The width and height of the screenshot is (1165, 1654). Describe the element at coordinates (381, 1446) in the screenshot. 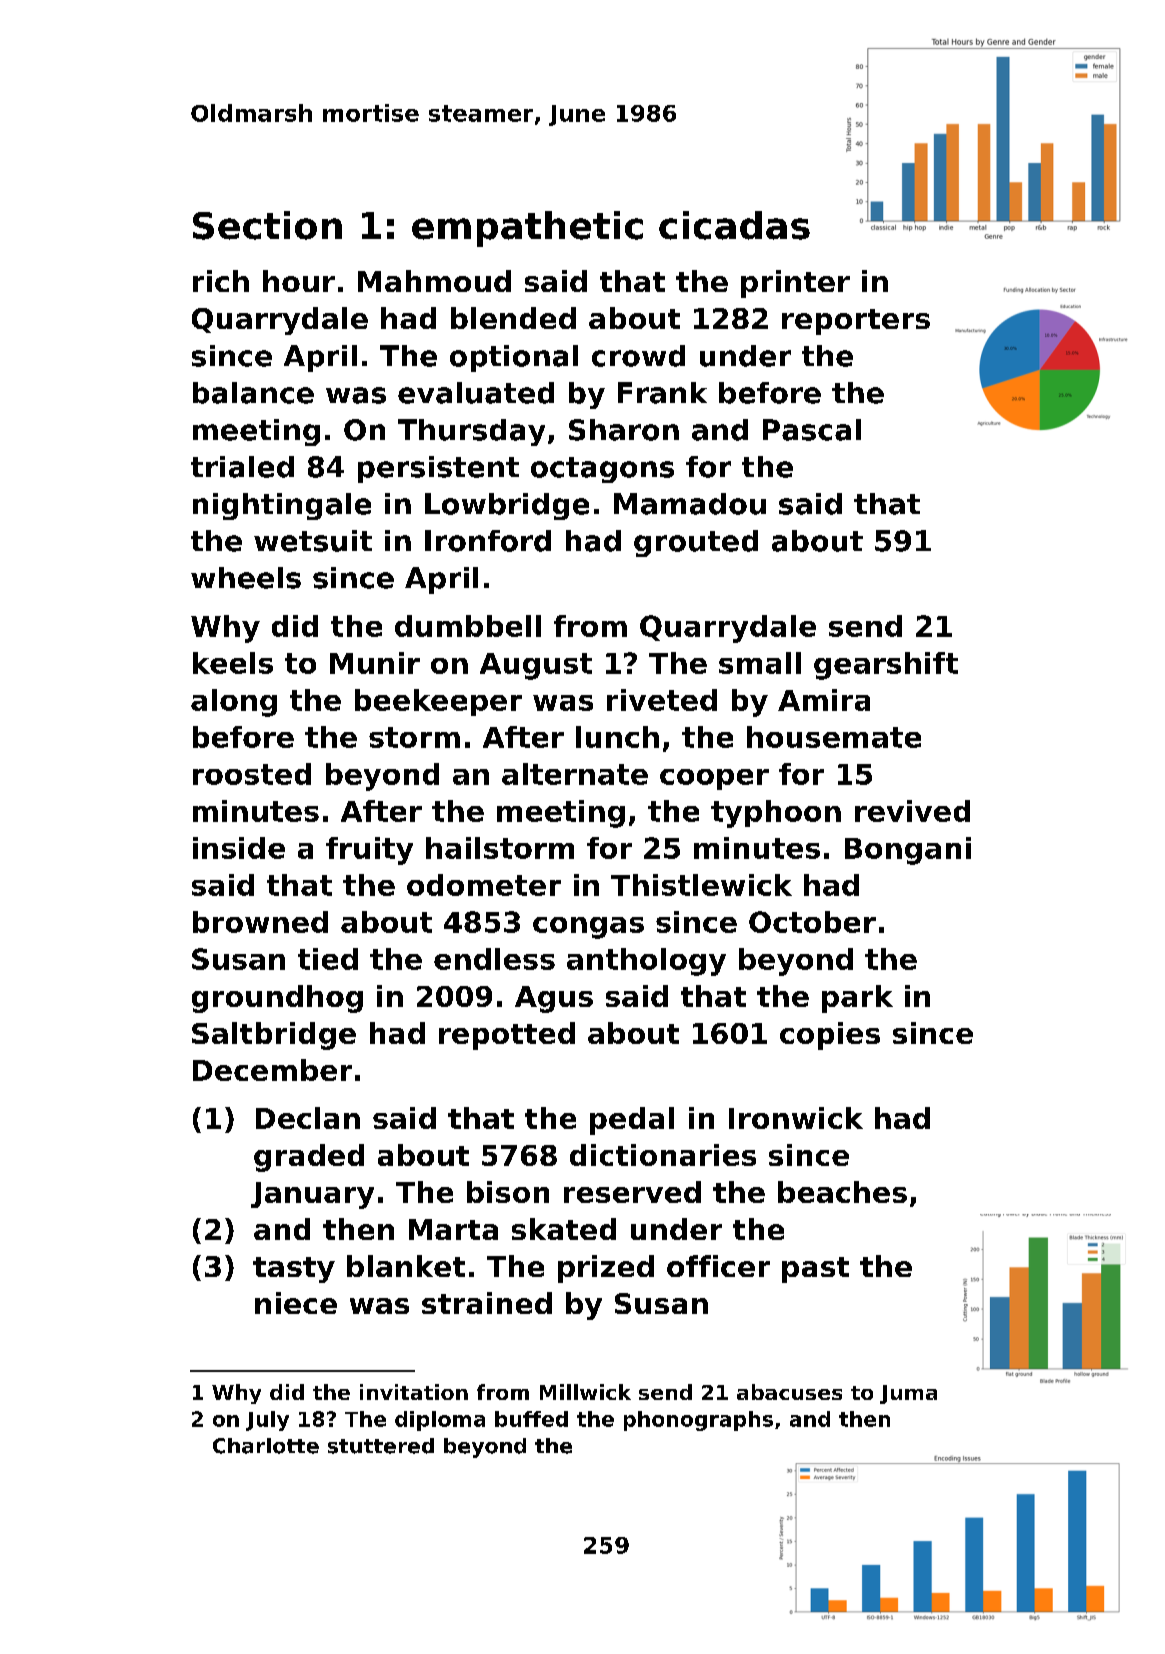

I see `stuttered` at that location.
